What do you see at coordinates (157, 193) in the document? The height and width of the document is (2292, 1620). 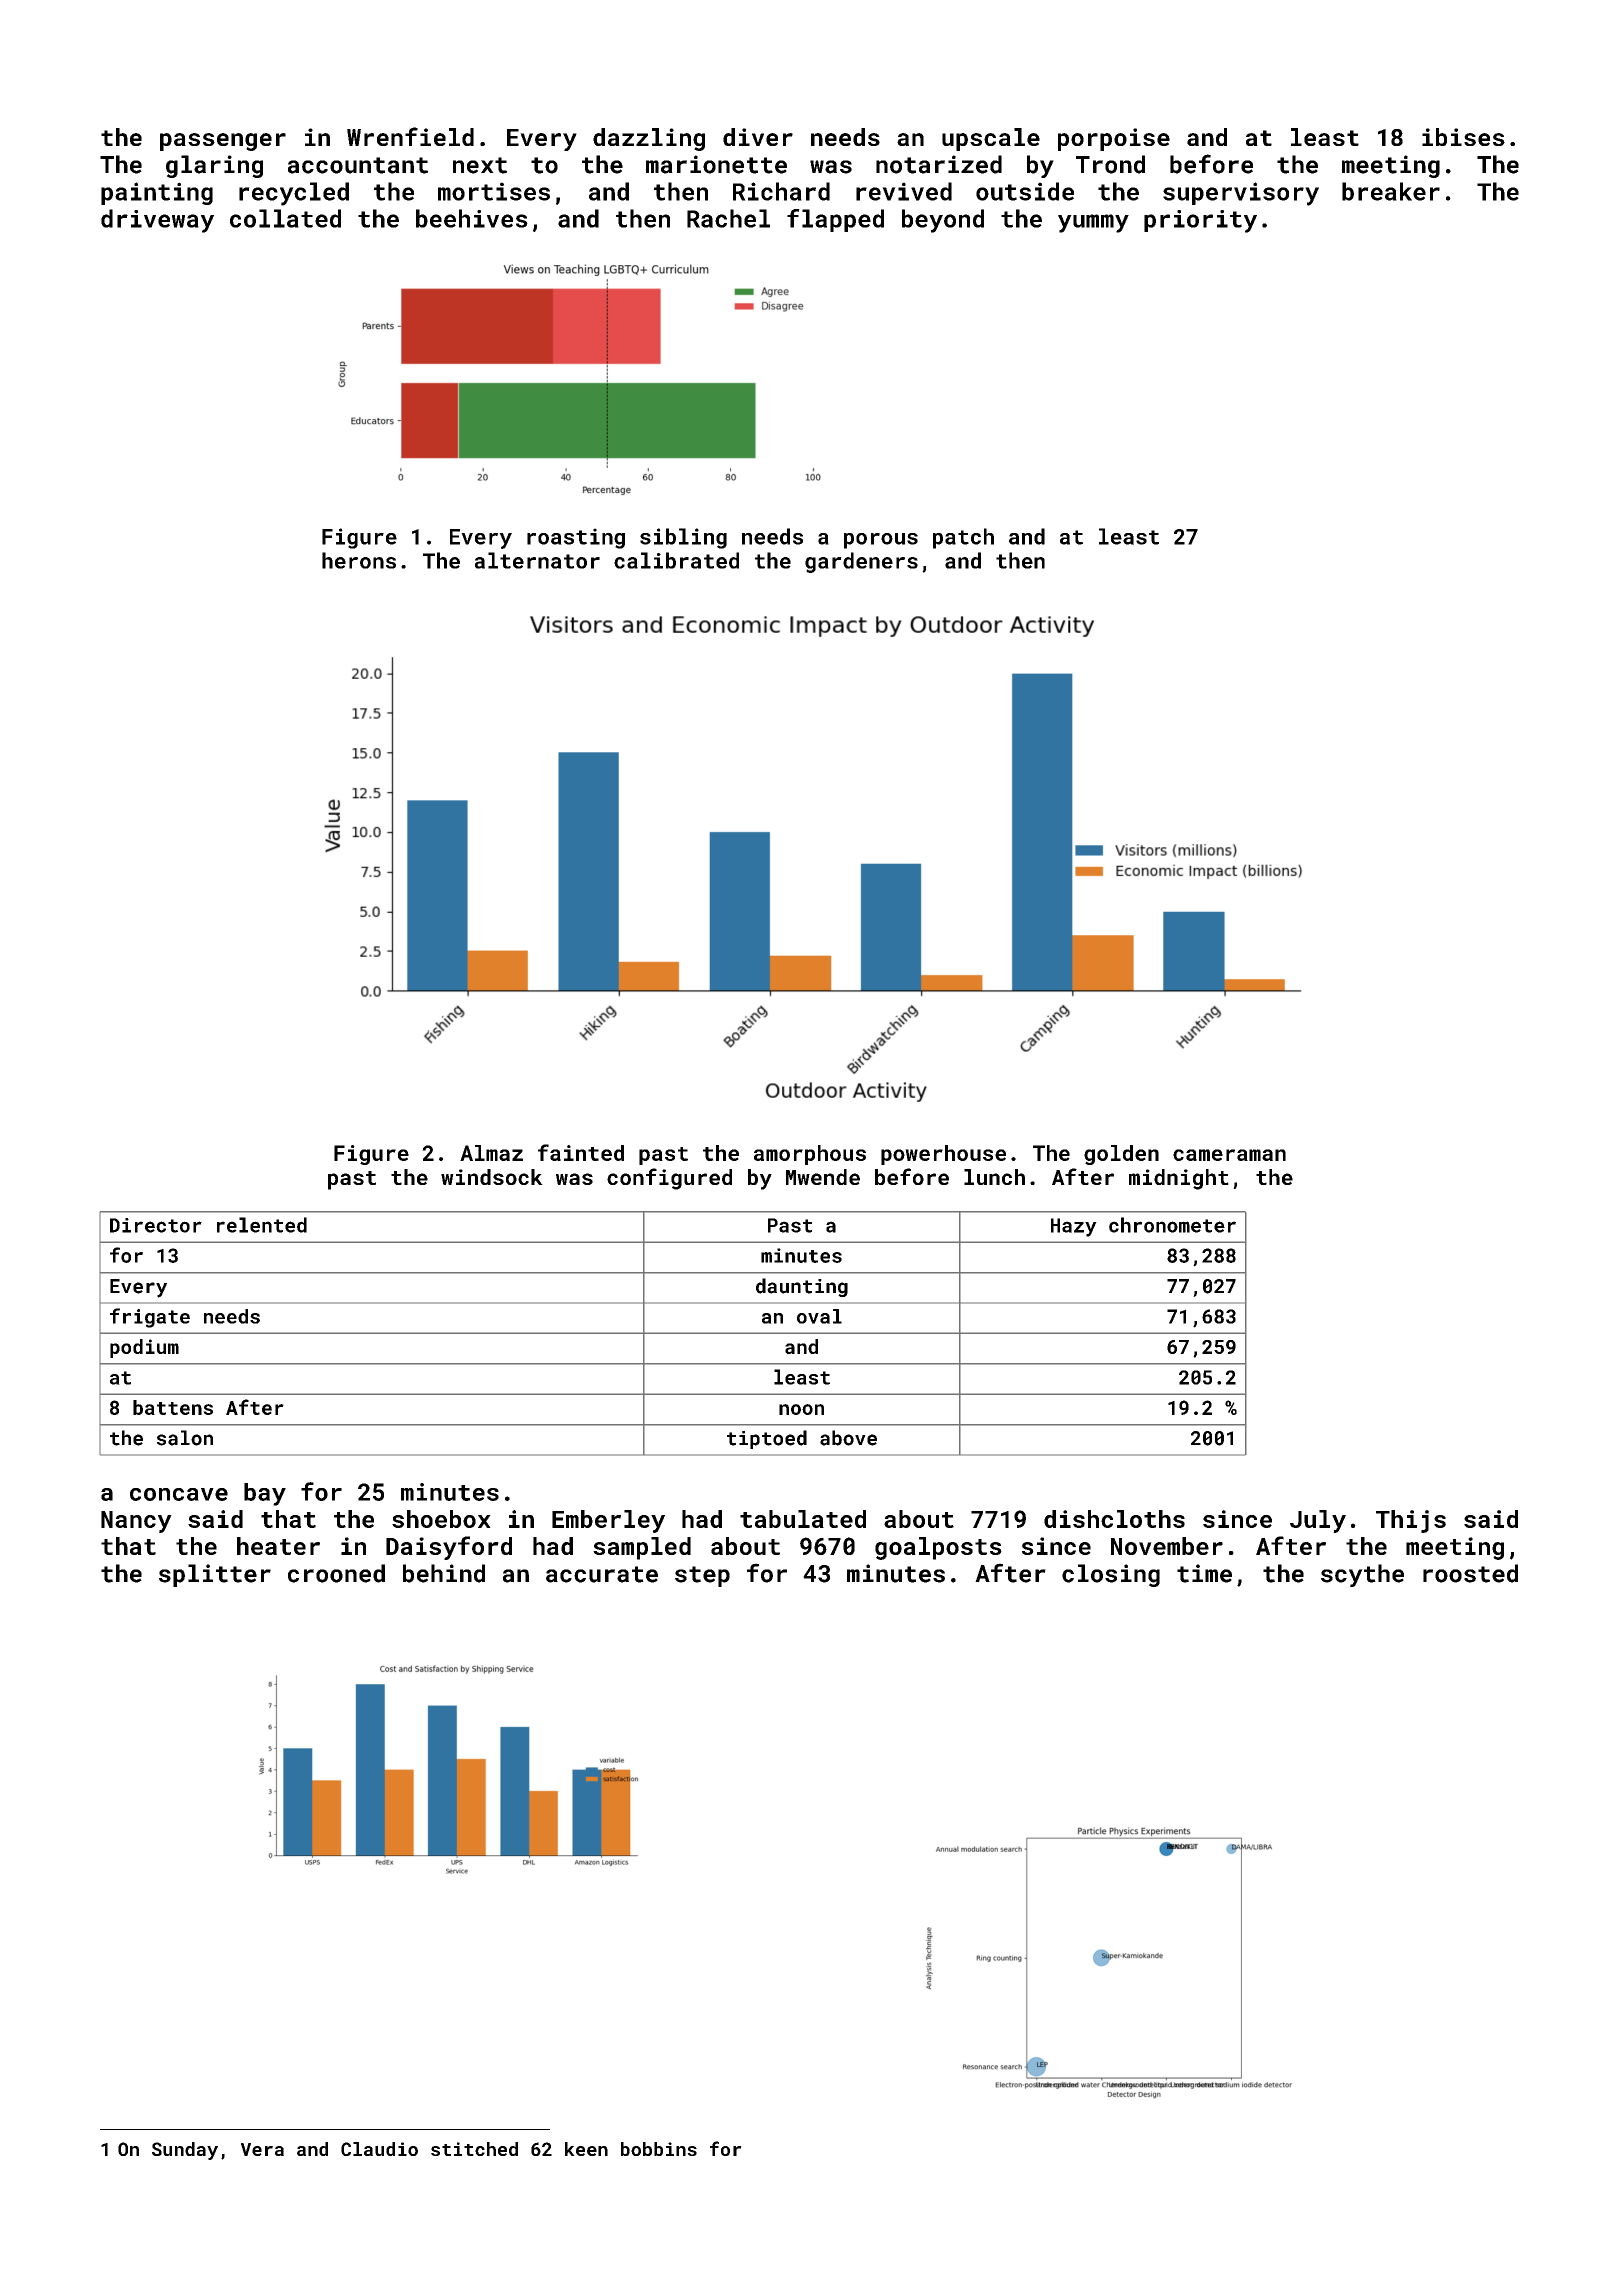 I see `painting` at bounding box center [157, 193].
